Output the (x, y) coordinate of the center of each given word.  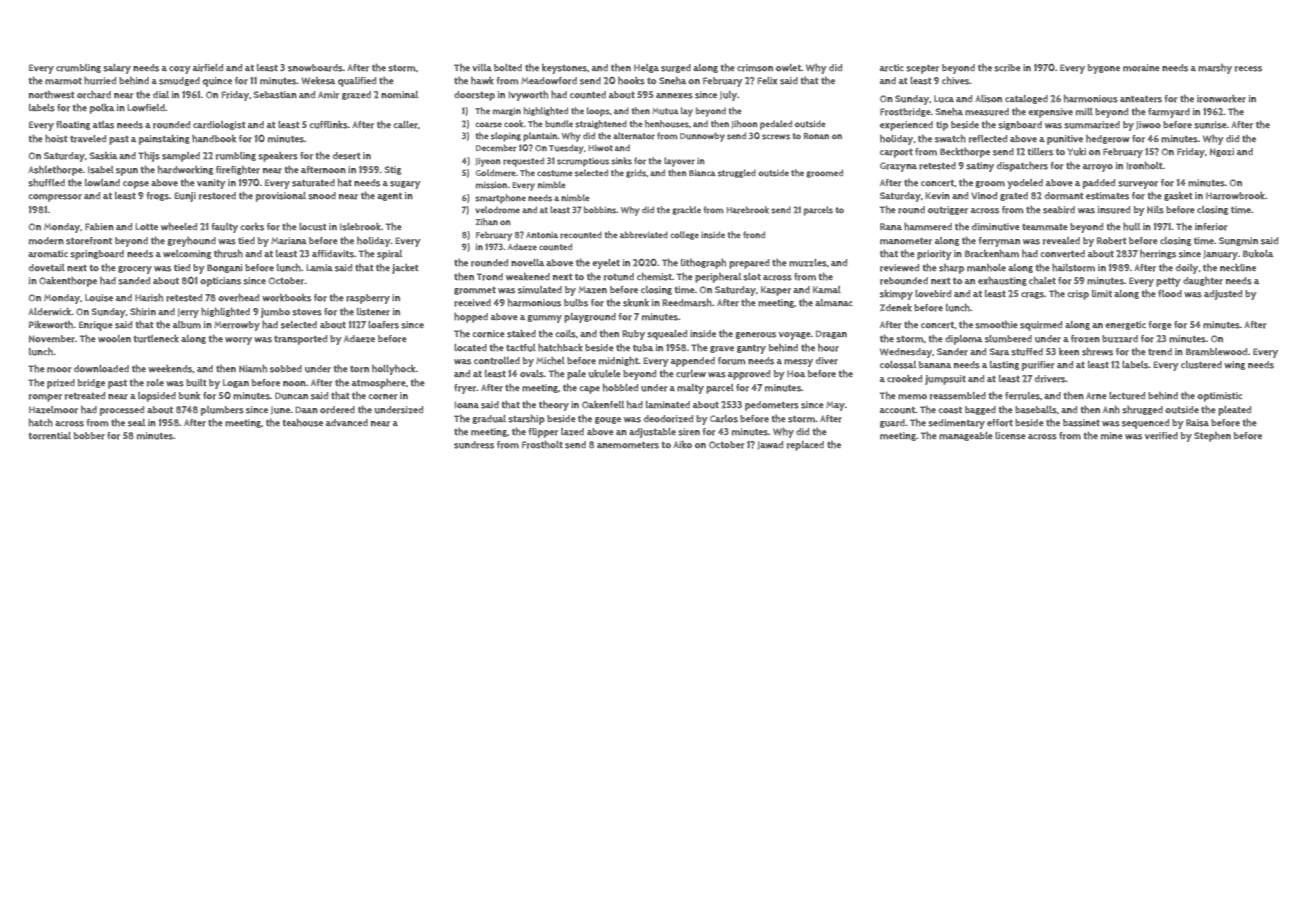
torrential (49, 436)
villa (482, 67)
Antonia (542, 235)
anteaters (1141, 99)
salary (117, 69)
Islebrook (360, 227)
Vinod (984, 195)
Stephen (1212, 437)
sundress (474, 445)
